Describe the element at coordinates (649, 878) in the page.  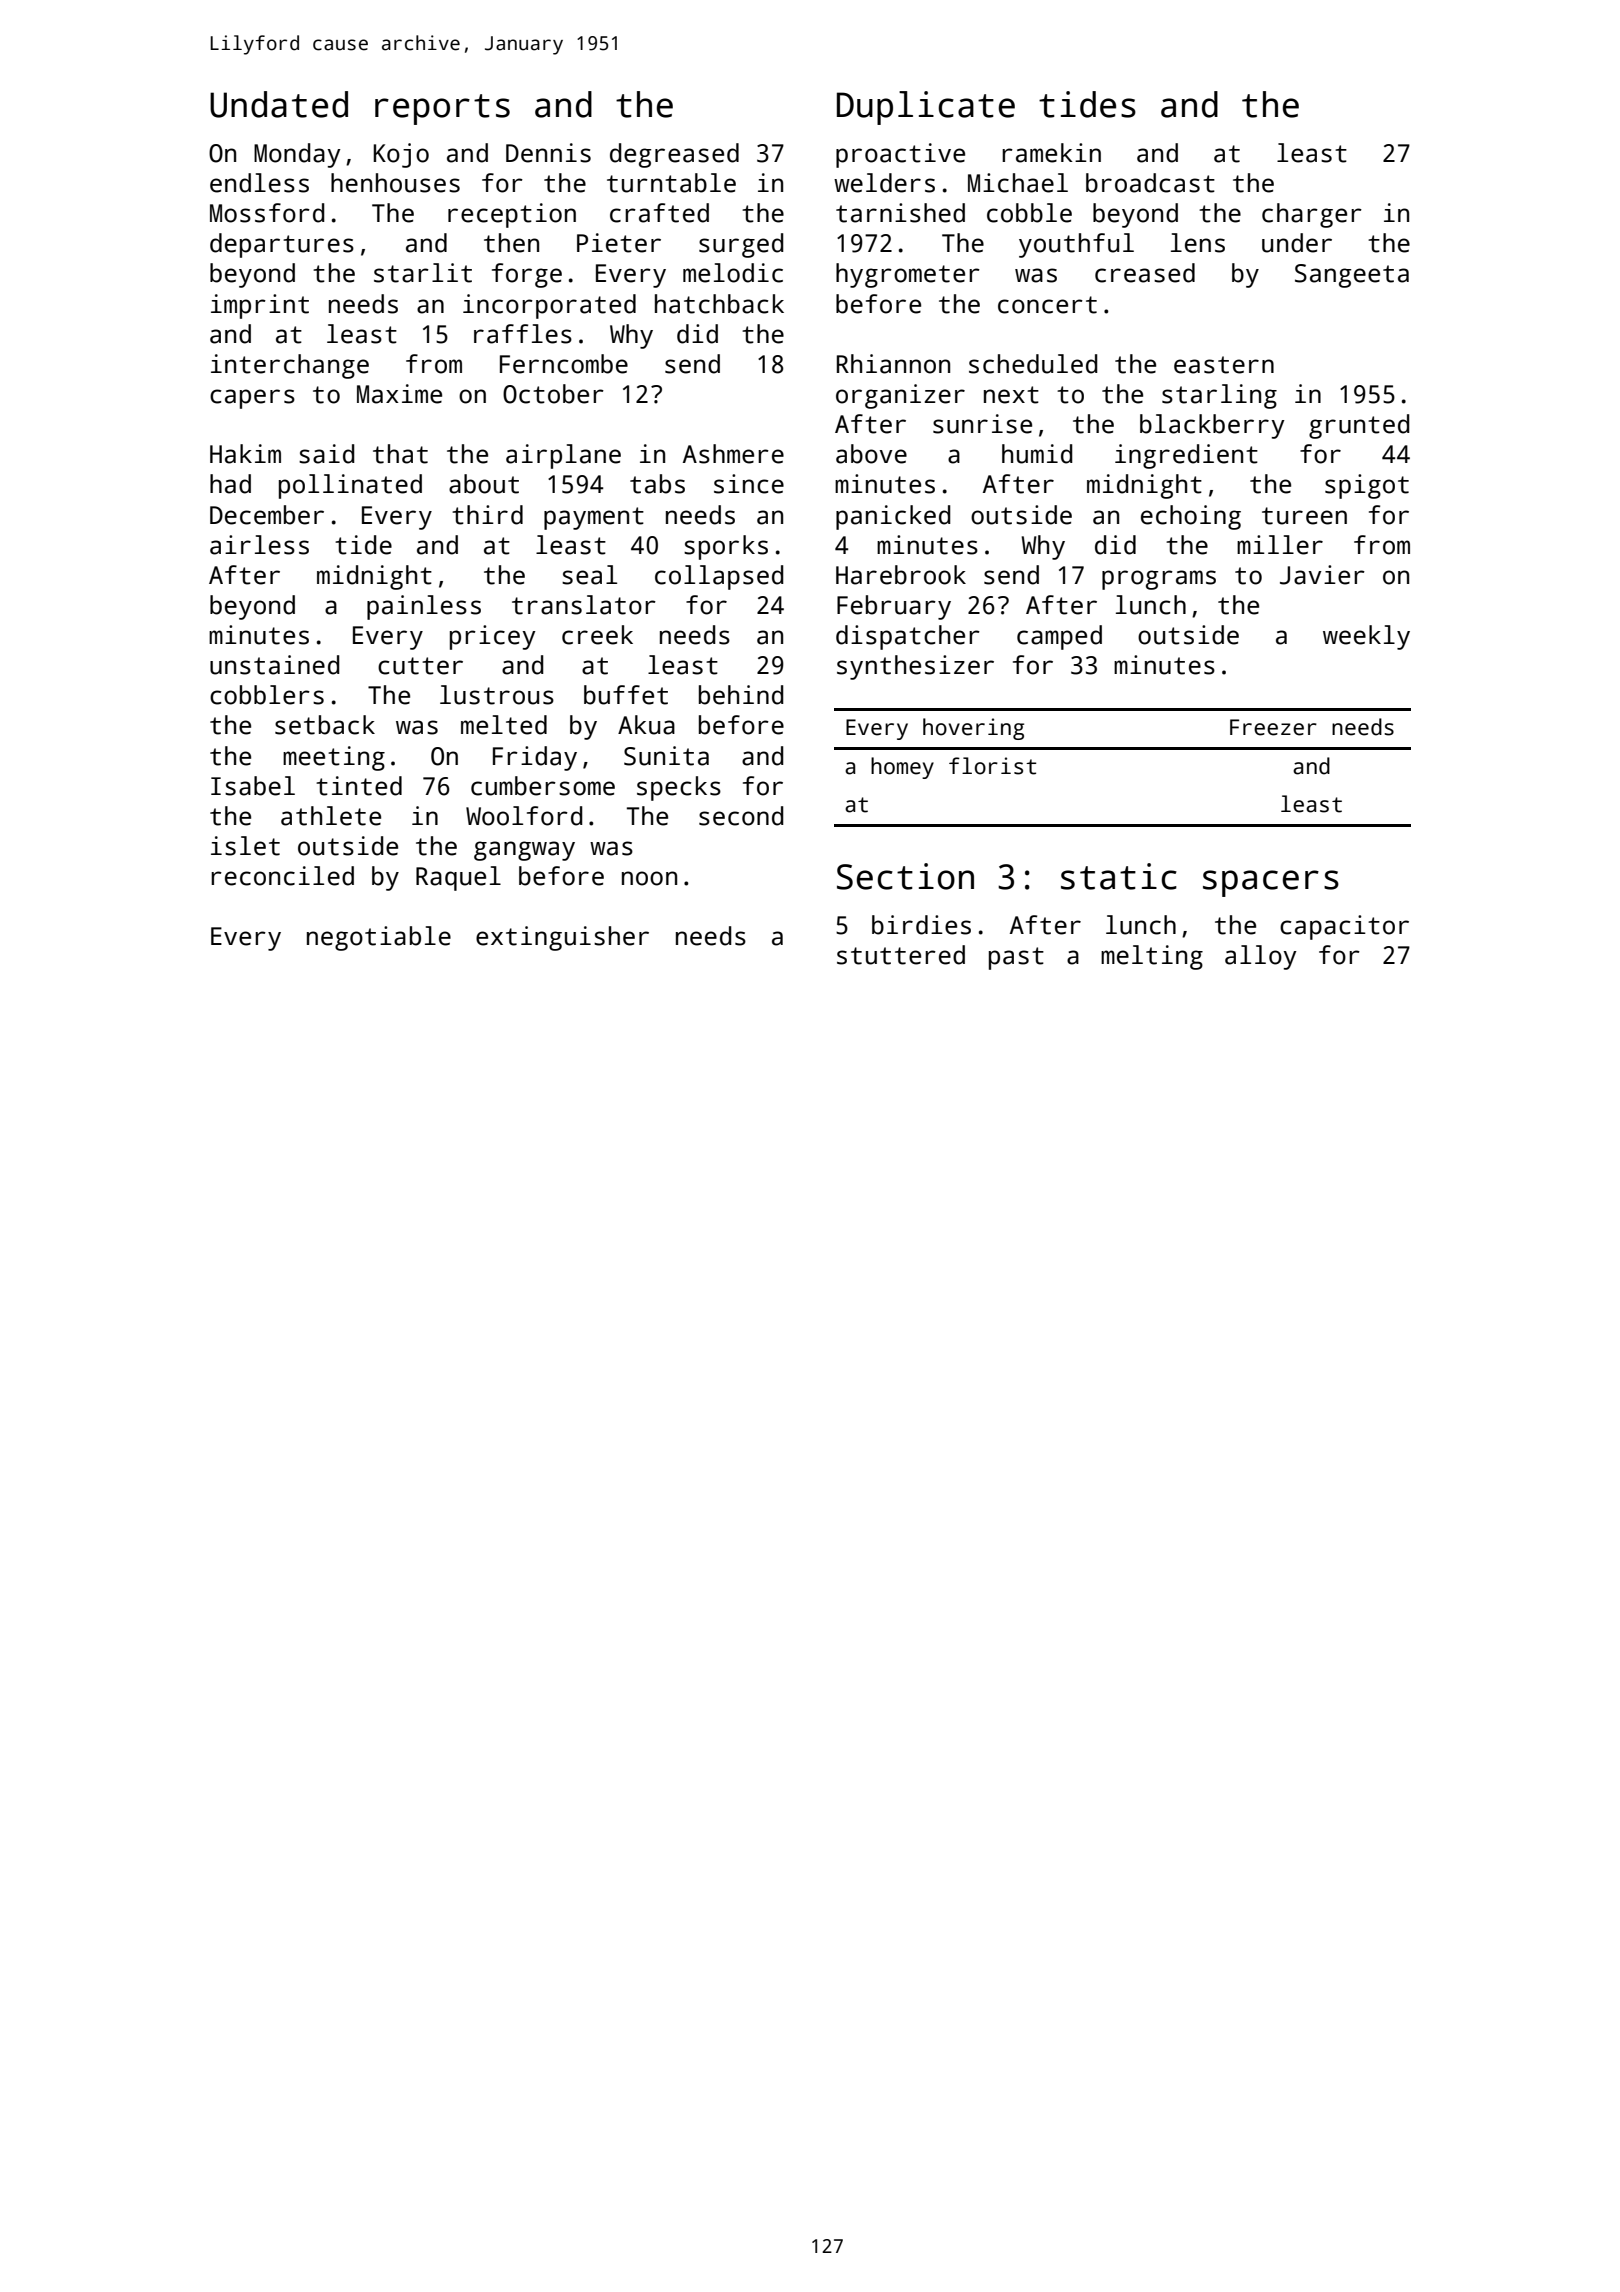
I see `noon` at that location.
